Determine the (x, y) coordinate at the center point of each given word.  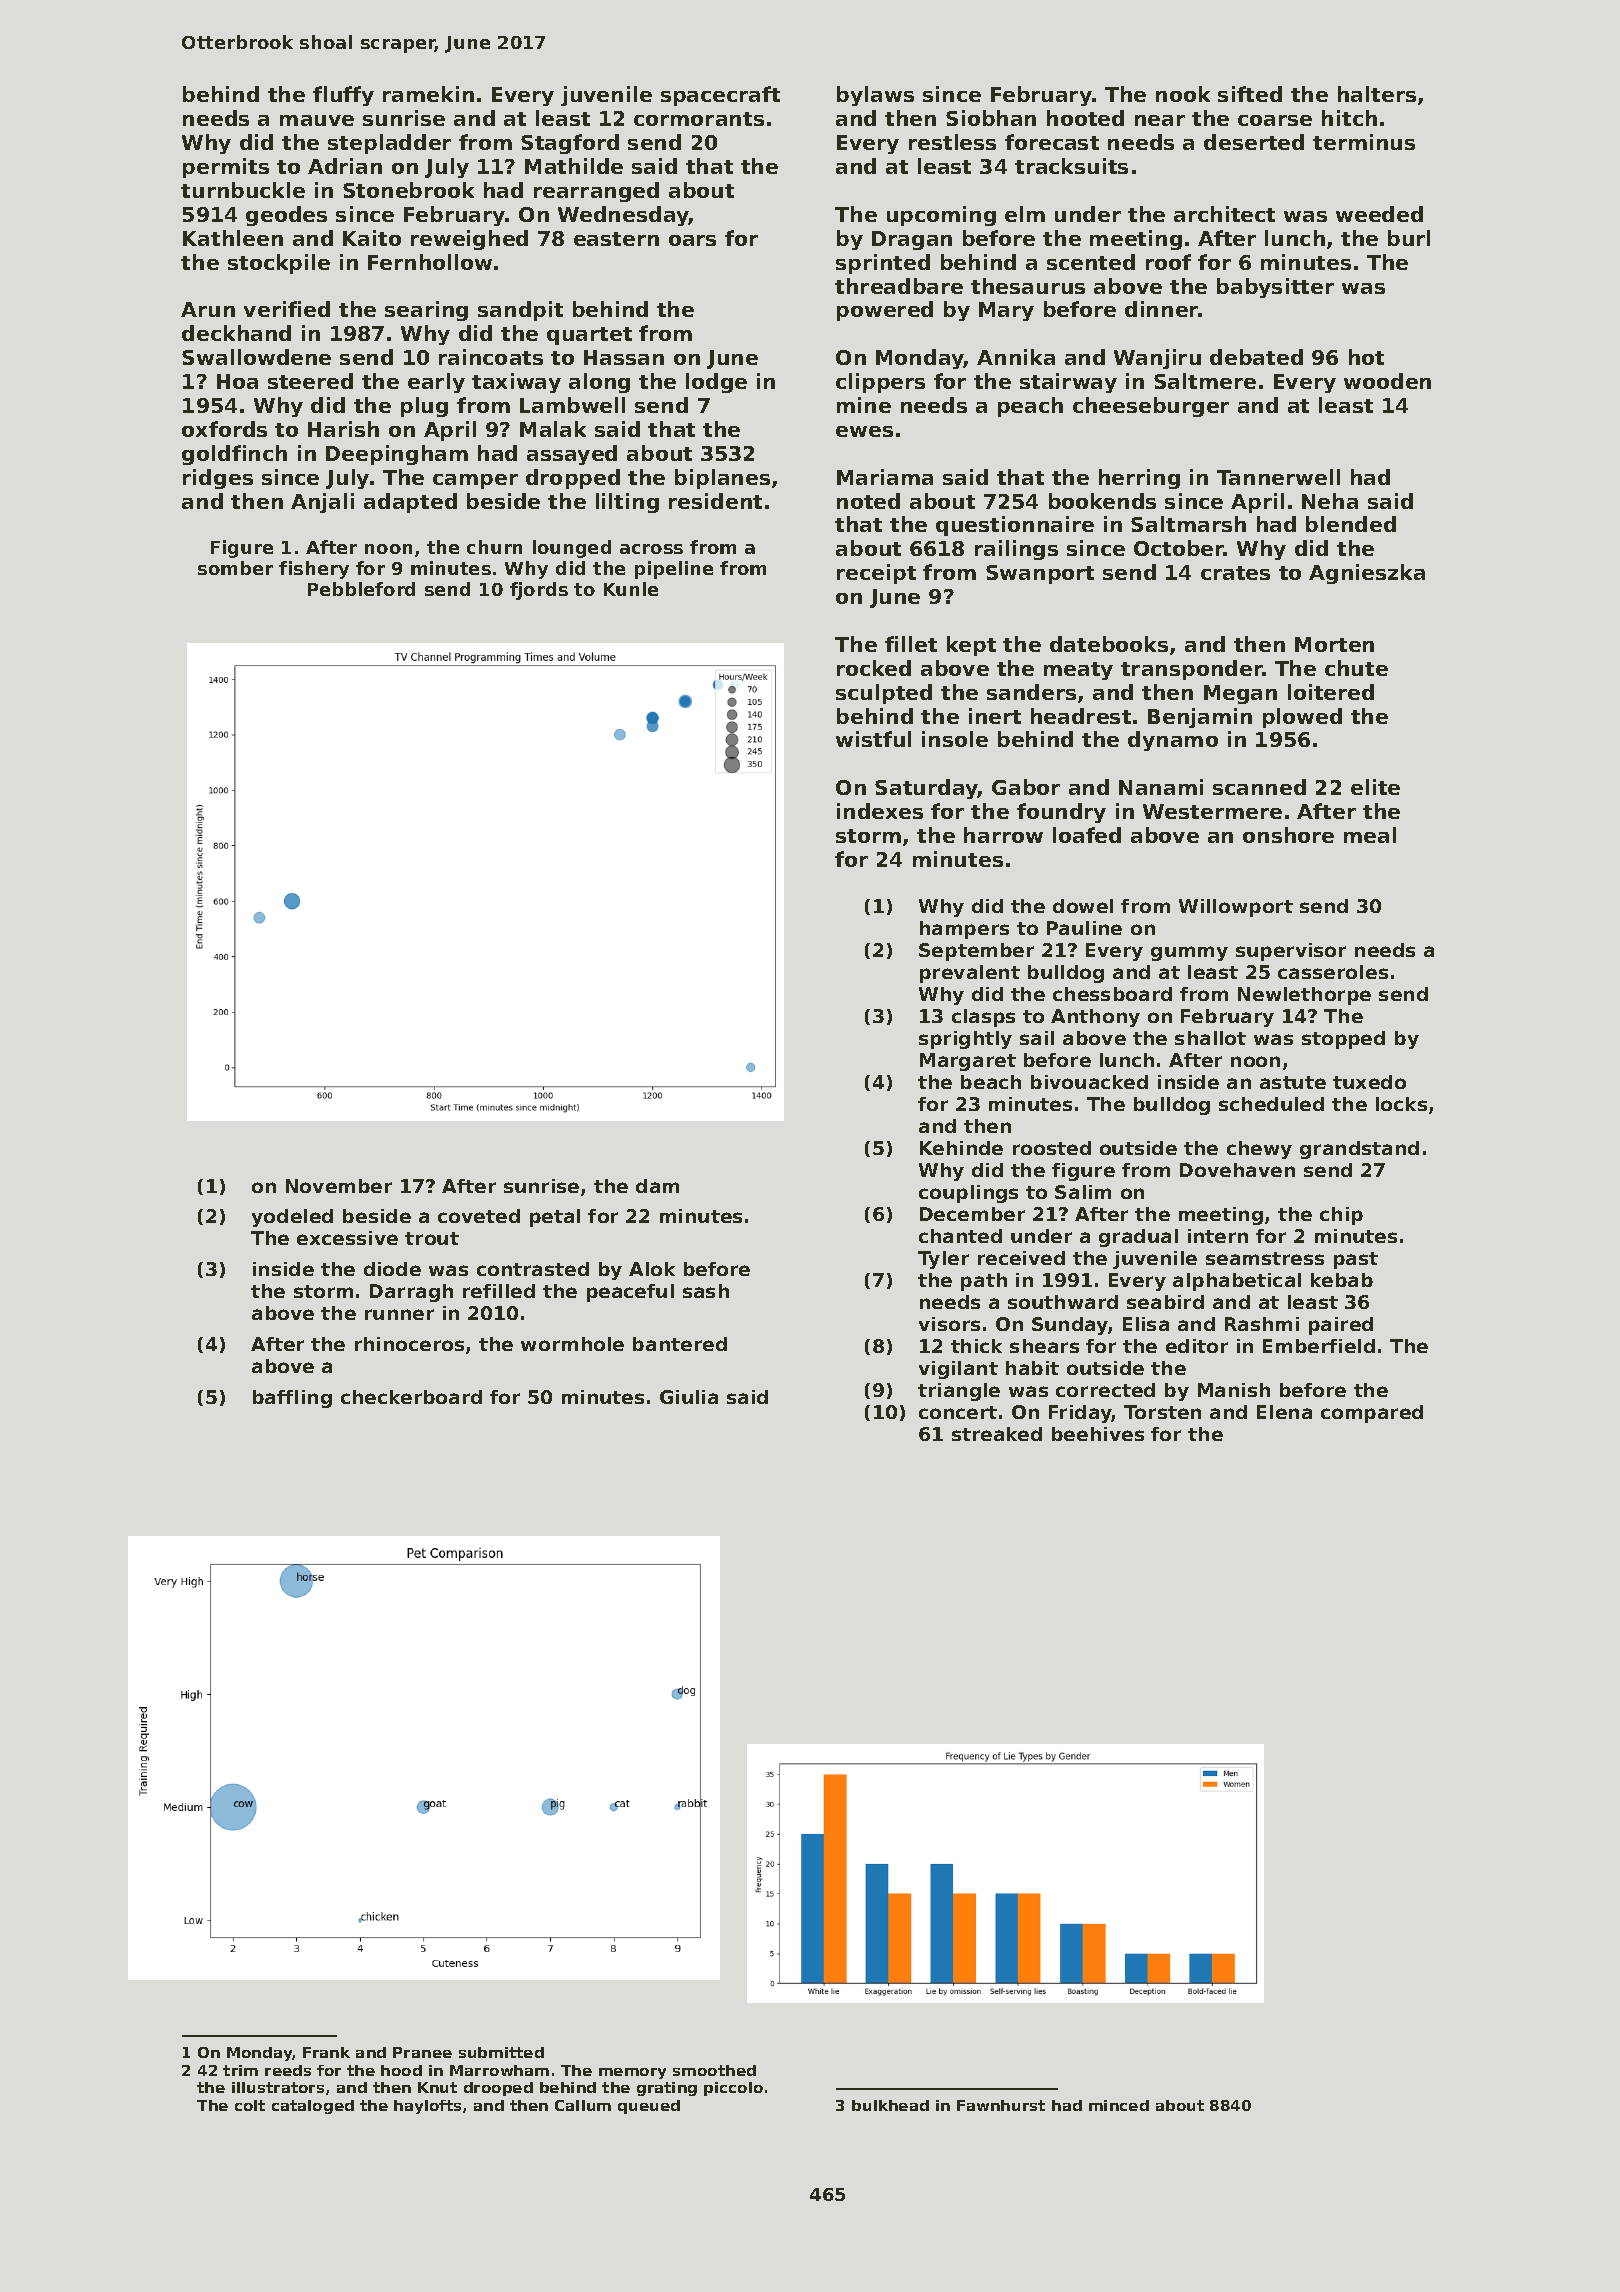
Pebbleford (361, 589)
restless (952, 142)
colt (250, 2105)
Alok (652, 1269)
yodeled (292, 1218)
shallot (1210, 1038)
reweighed (469, 240)
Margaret (968, 1062)
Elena (1284, 1412)
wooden (1387, 381)
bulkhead (890, 2105)
